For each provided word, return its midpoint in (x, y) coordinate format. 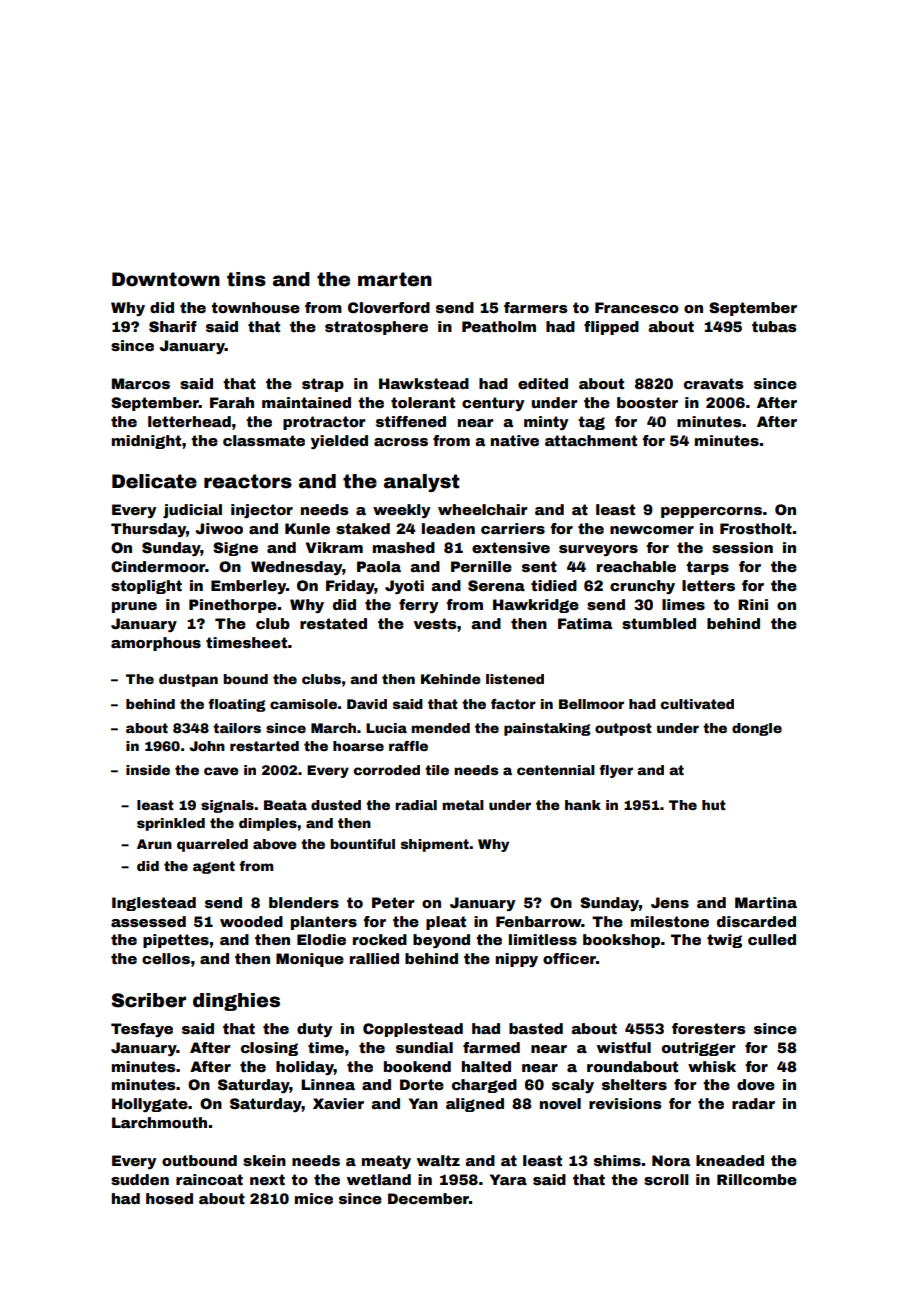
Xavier (338, 1103)
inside (148, 770)
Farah (232, 402)
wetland (379, 1179)
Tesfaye (142, 1030)
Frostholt (756, 528)
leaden (448, 528)
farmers (536, 307)
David (367, 704)
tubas (774, 326)
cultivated (697, 704)
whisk (712, 1066)
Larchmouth (159, 1122)
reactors (248, 481)
